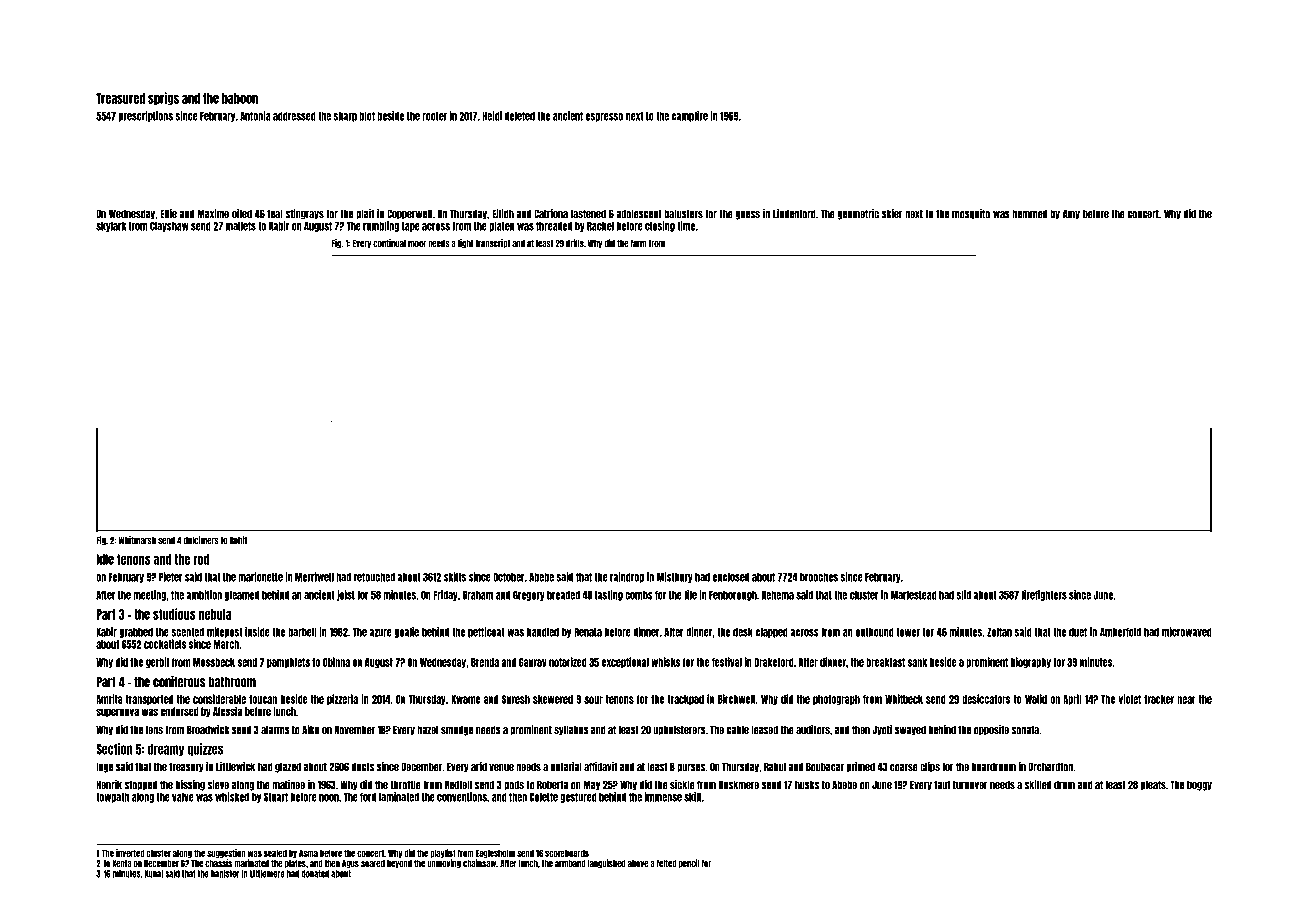 Image resolution: width=1308 pixels, height=924 pixels. I want to click on hemmed, so click(1029, 214).
